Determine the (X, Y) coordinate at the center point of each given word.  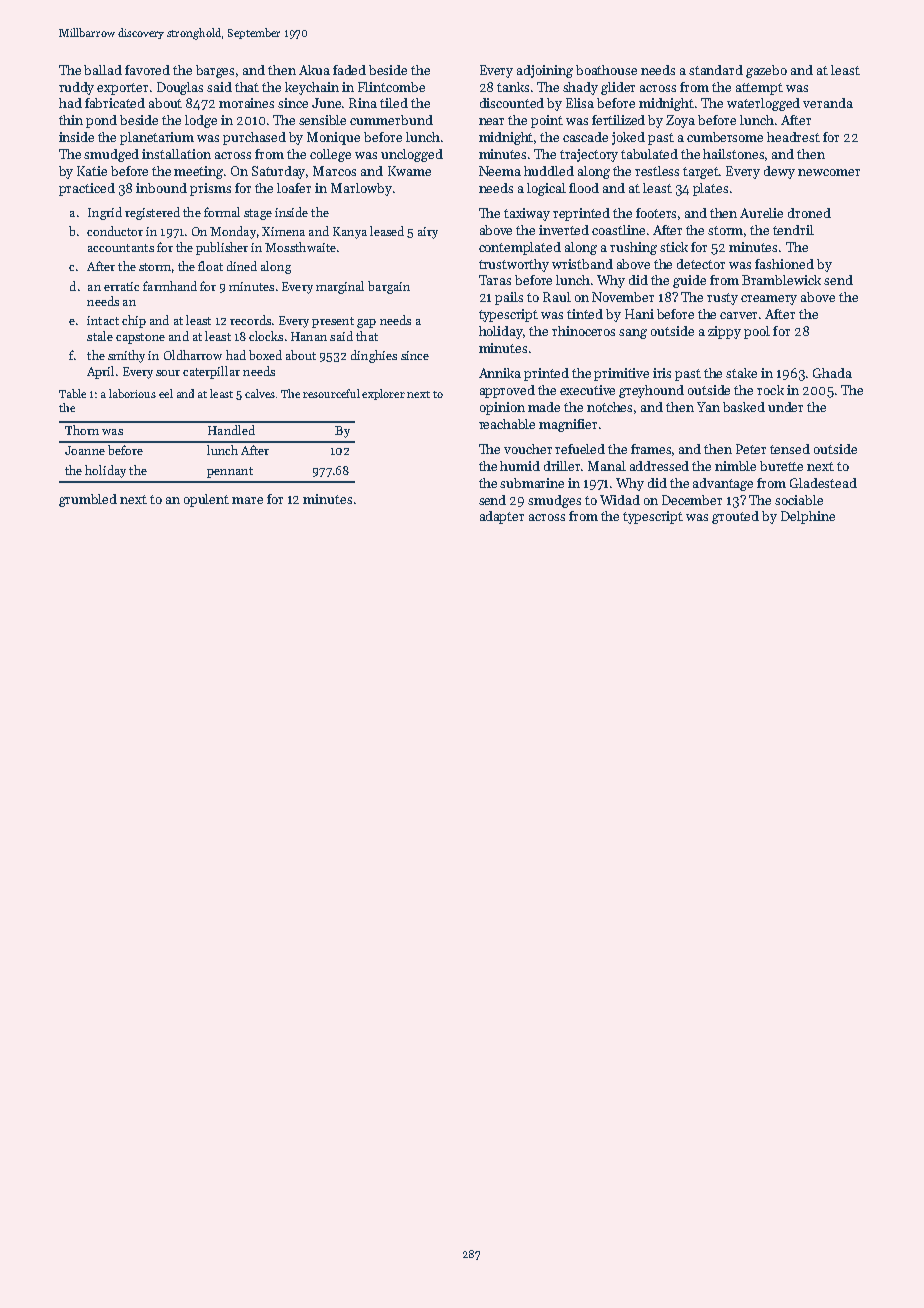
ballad (103, 70)
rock (770, 390)
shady (580, 88)
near (491, 121)
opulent (206, 500)
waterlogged (763, 104)
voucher (528, 449)
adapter (502, 517)
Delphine (808, 517)
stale (100, 336)
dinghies (374, 356)
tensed (790, 449)
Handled (231, 430)
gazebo (766, 71)
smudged (111, 155)
